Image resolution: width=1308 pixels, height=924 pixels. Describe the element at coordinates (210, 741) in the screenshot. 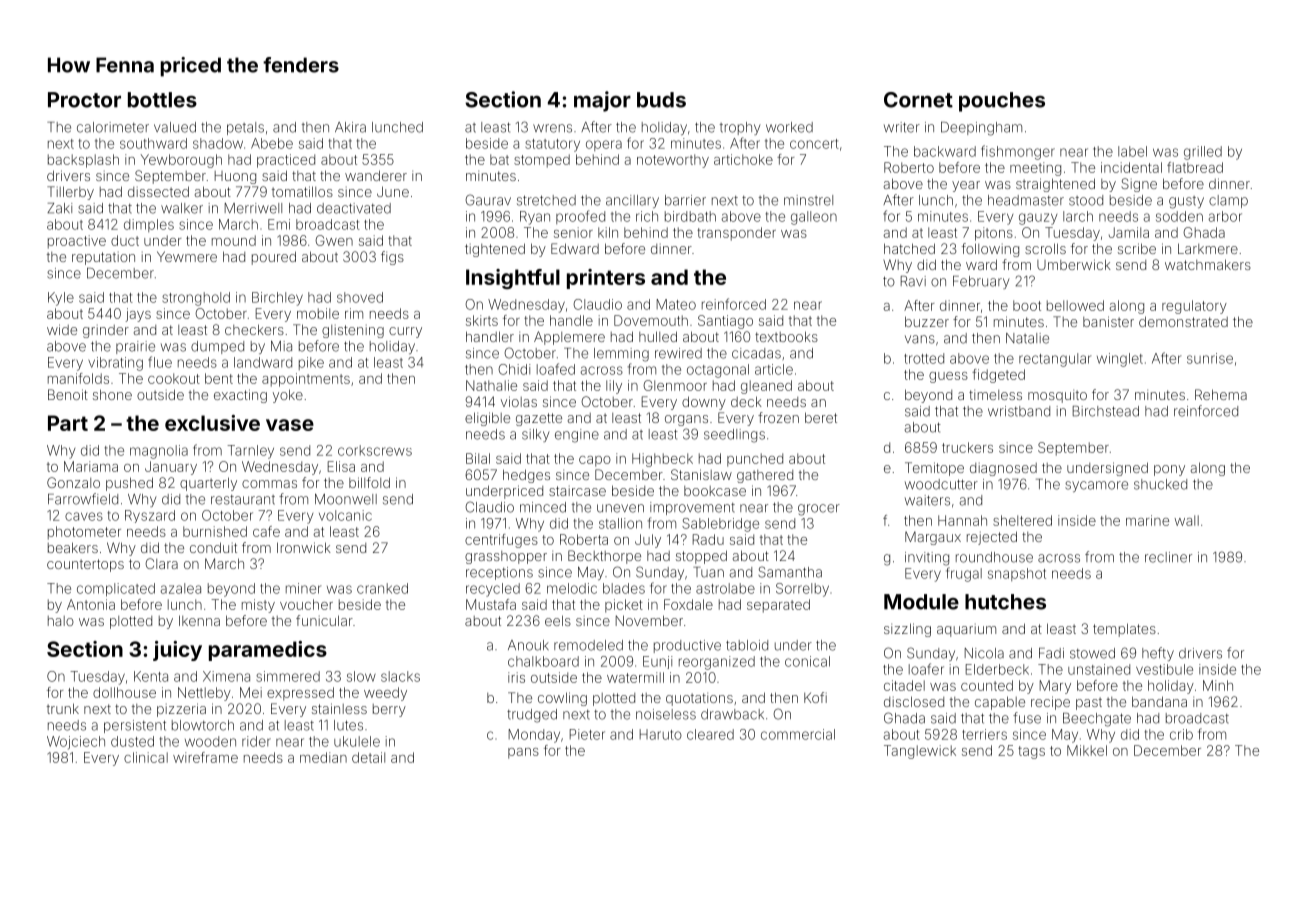

I see `wooden` at that location.
